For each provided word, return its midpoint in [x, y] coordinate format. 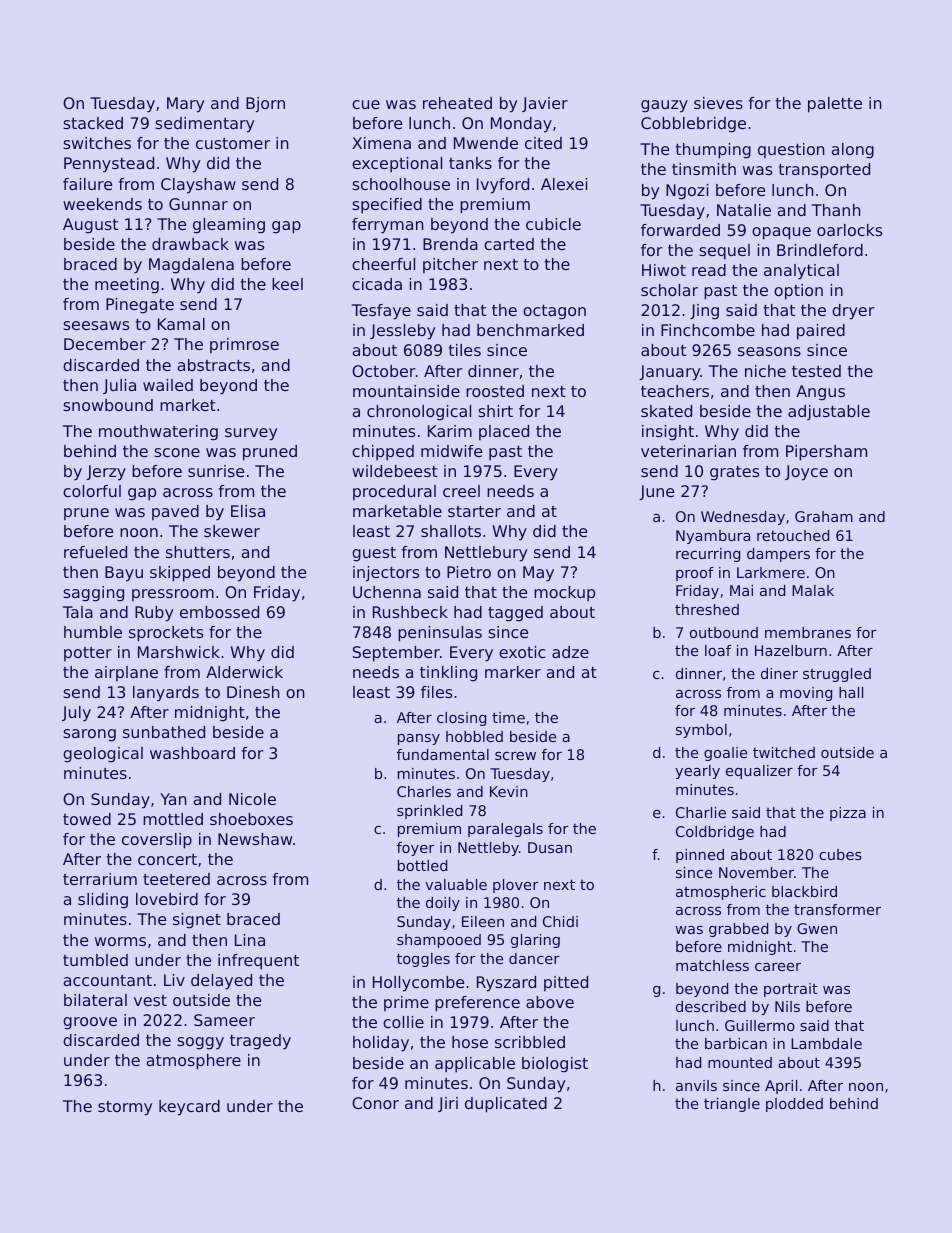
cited [543, 143]
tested [816, 371]
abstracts [214, 365]
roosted [495, 391]
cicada [377, 284]
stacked [93, 123]
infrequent [258, 962]
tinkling [448, 674]
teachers [675, 391]
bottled [422, 865]
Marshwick [179, 652]
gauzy [664, 106]
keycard [189, 1108]
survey [251, 434]
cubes [840, 854]
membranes [808, 632]
